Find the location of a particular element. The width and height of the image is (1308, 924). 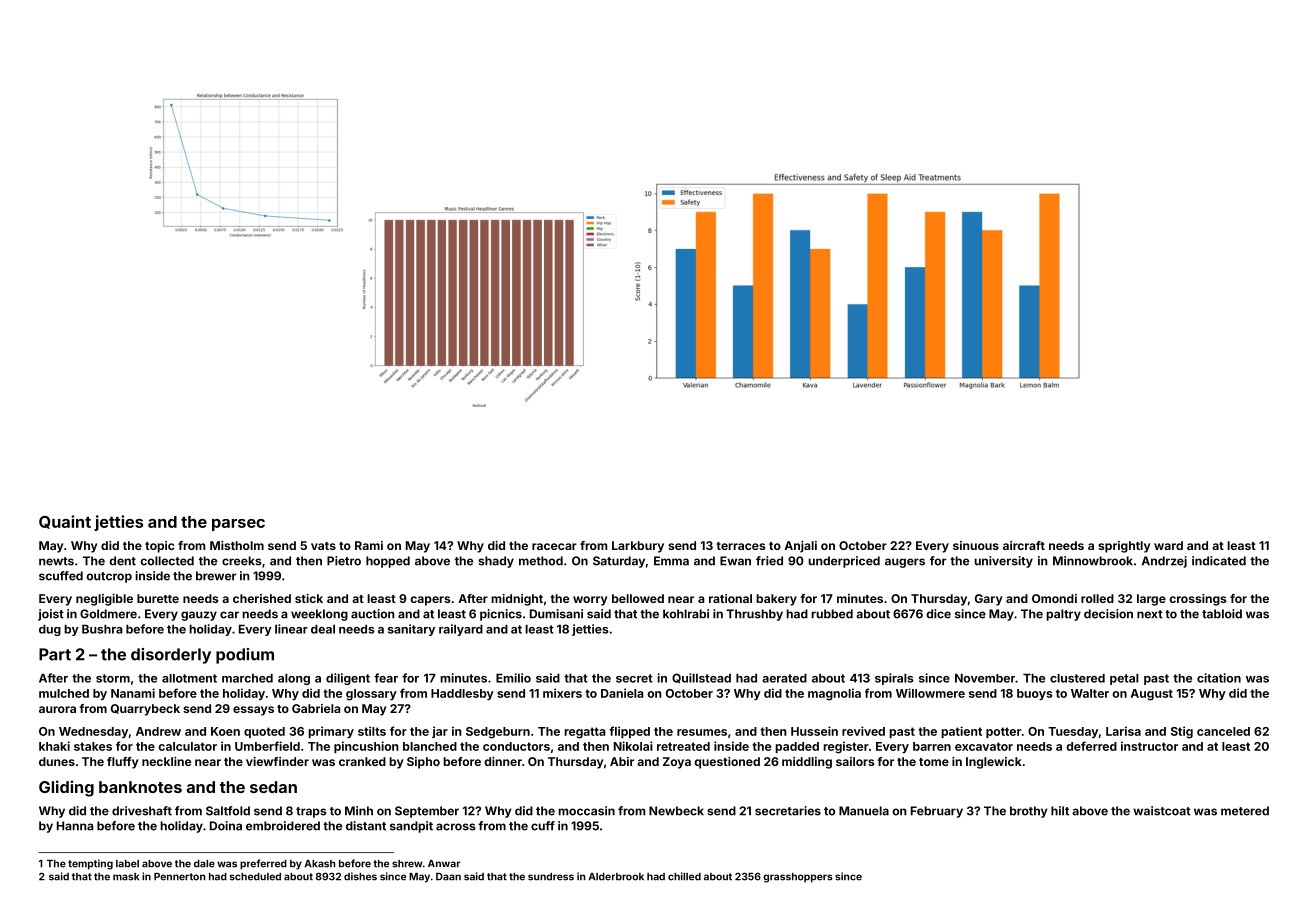

Daniela is located at coordinates (622, 693).
